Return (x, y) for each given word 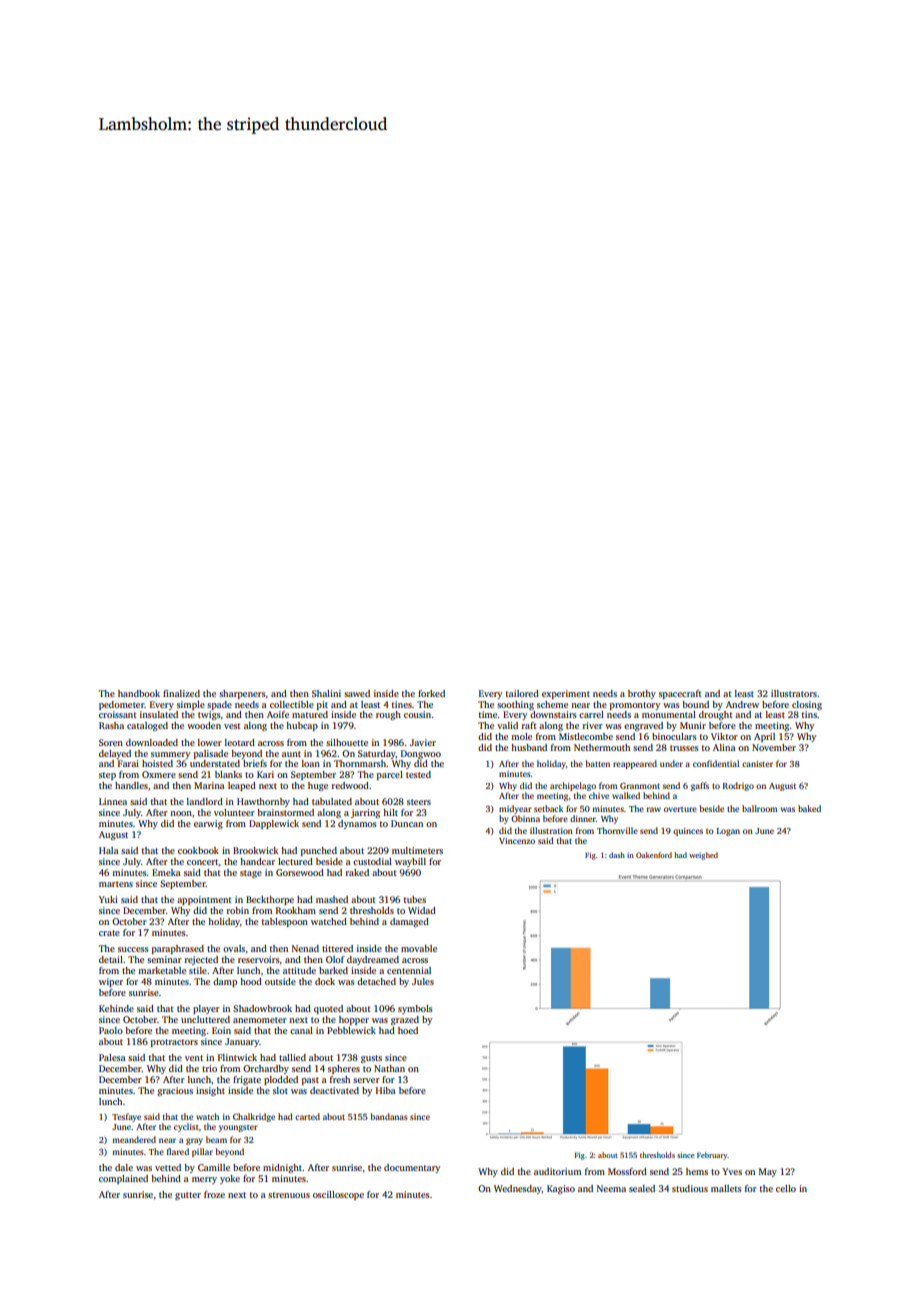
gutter (188, 1196)
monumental (669, 714)
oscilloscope (338, 1195)
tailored (522, 693)
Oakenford (654, 855)
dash (617, 855)
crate (109, 933)
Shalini (326, 693)
